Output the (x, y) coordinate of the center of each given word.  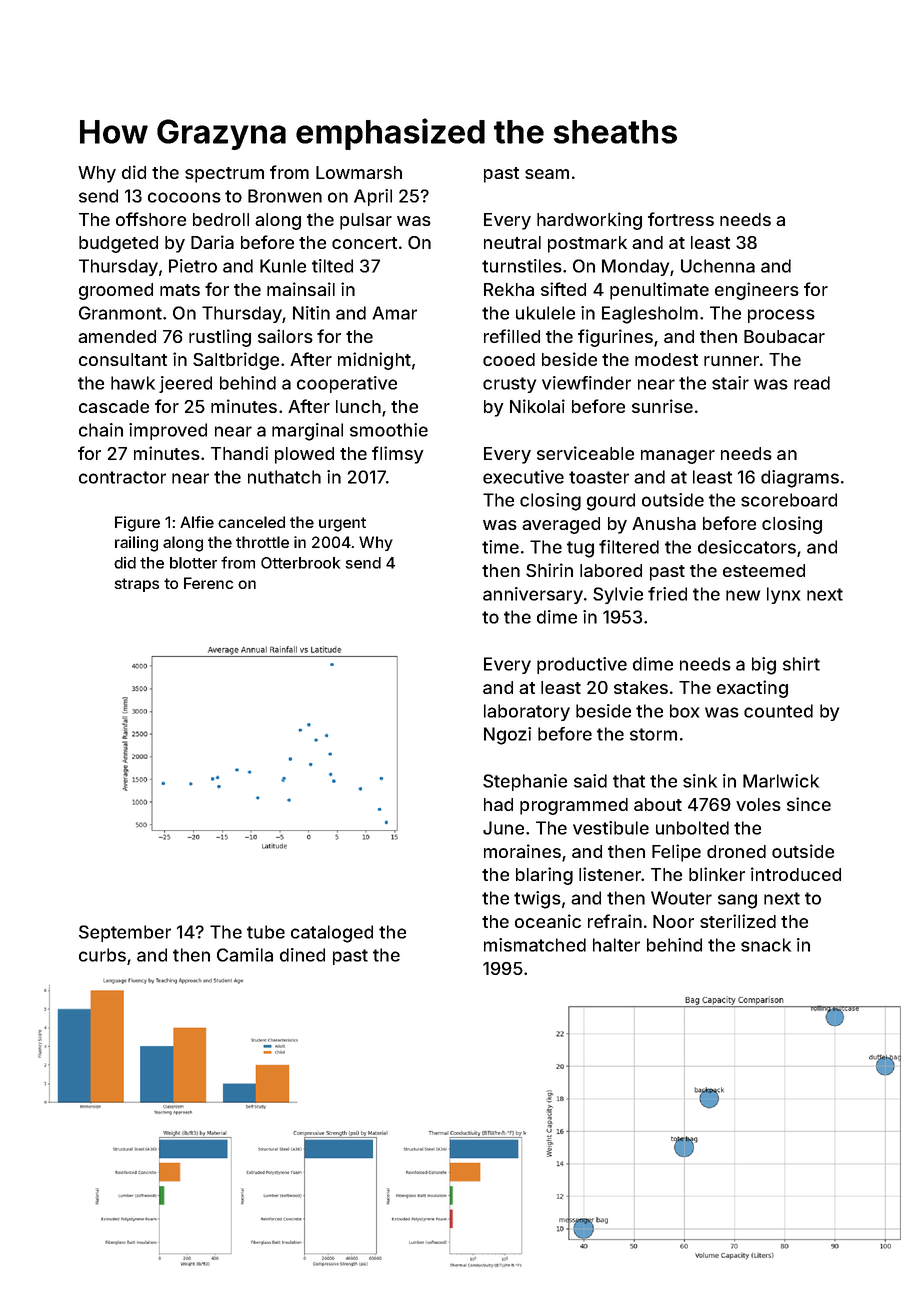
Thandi (239, 453)
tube (266, 932)
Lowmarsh (359, 172)
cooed (509, 359)
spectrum (224, 175)
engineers (757, 291)
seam (547, 174)
